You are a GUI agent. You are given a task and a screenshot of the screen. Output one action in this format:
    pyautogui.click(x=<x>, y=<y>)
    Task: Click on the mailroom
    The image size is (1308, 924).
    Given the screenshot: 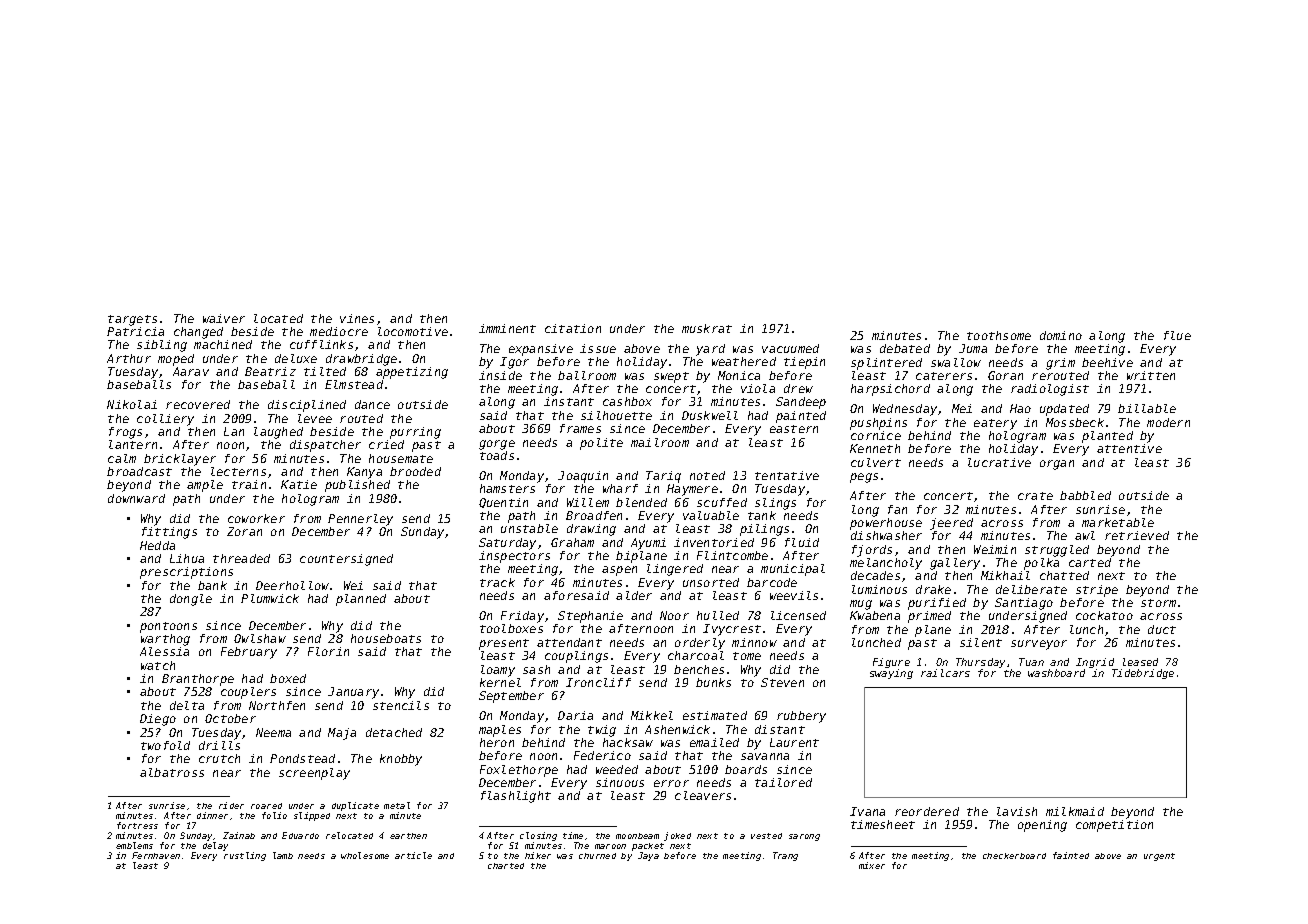 What is the action you would take?
    pyautogui.click(x=660, y=442)
